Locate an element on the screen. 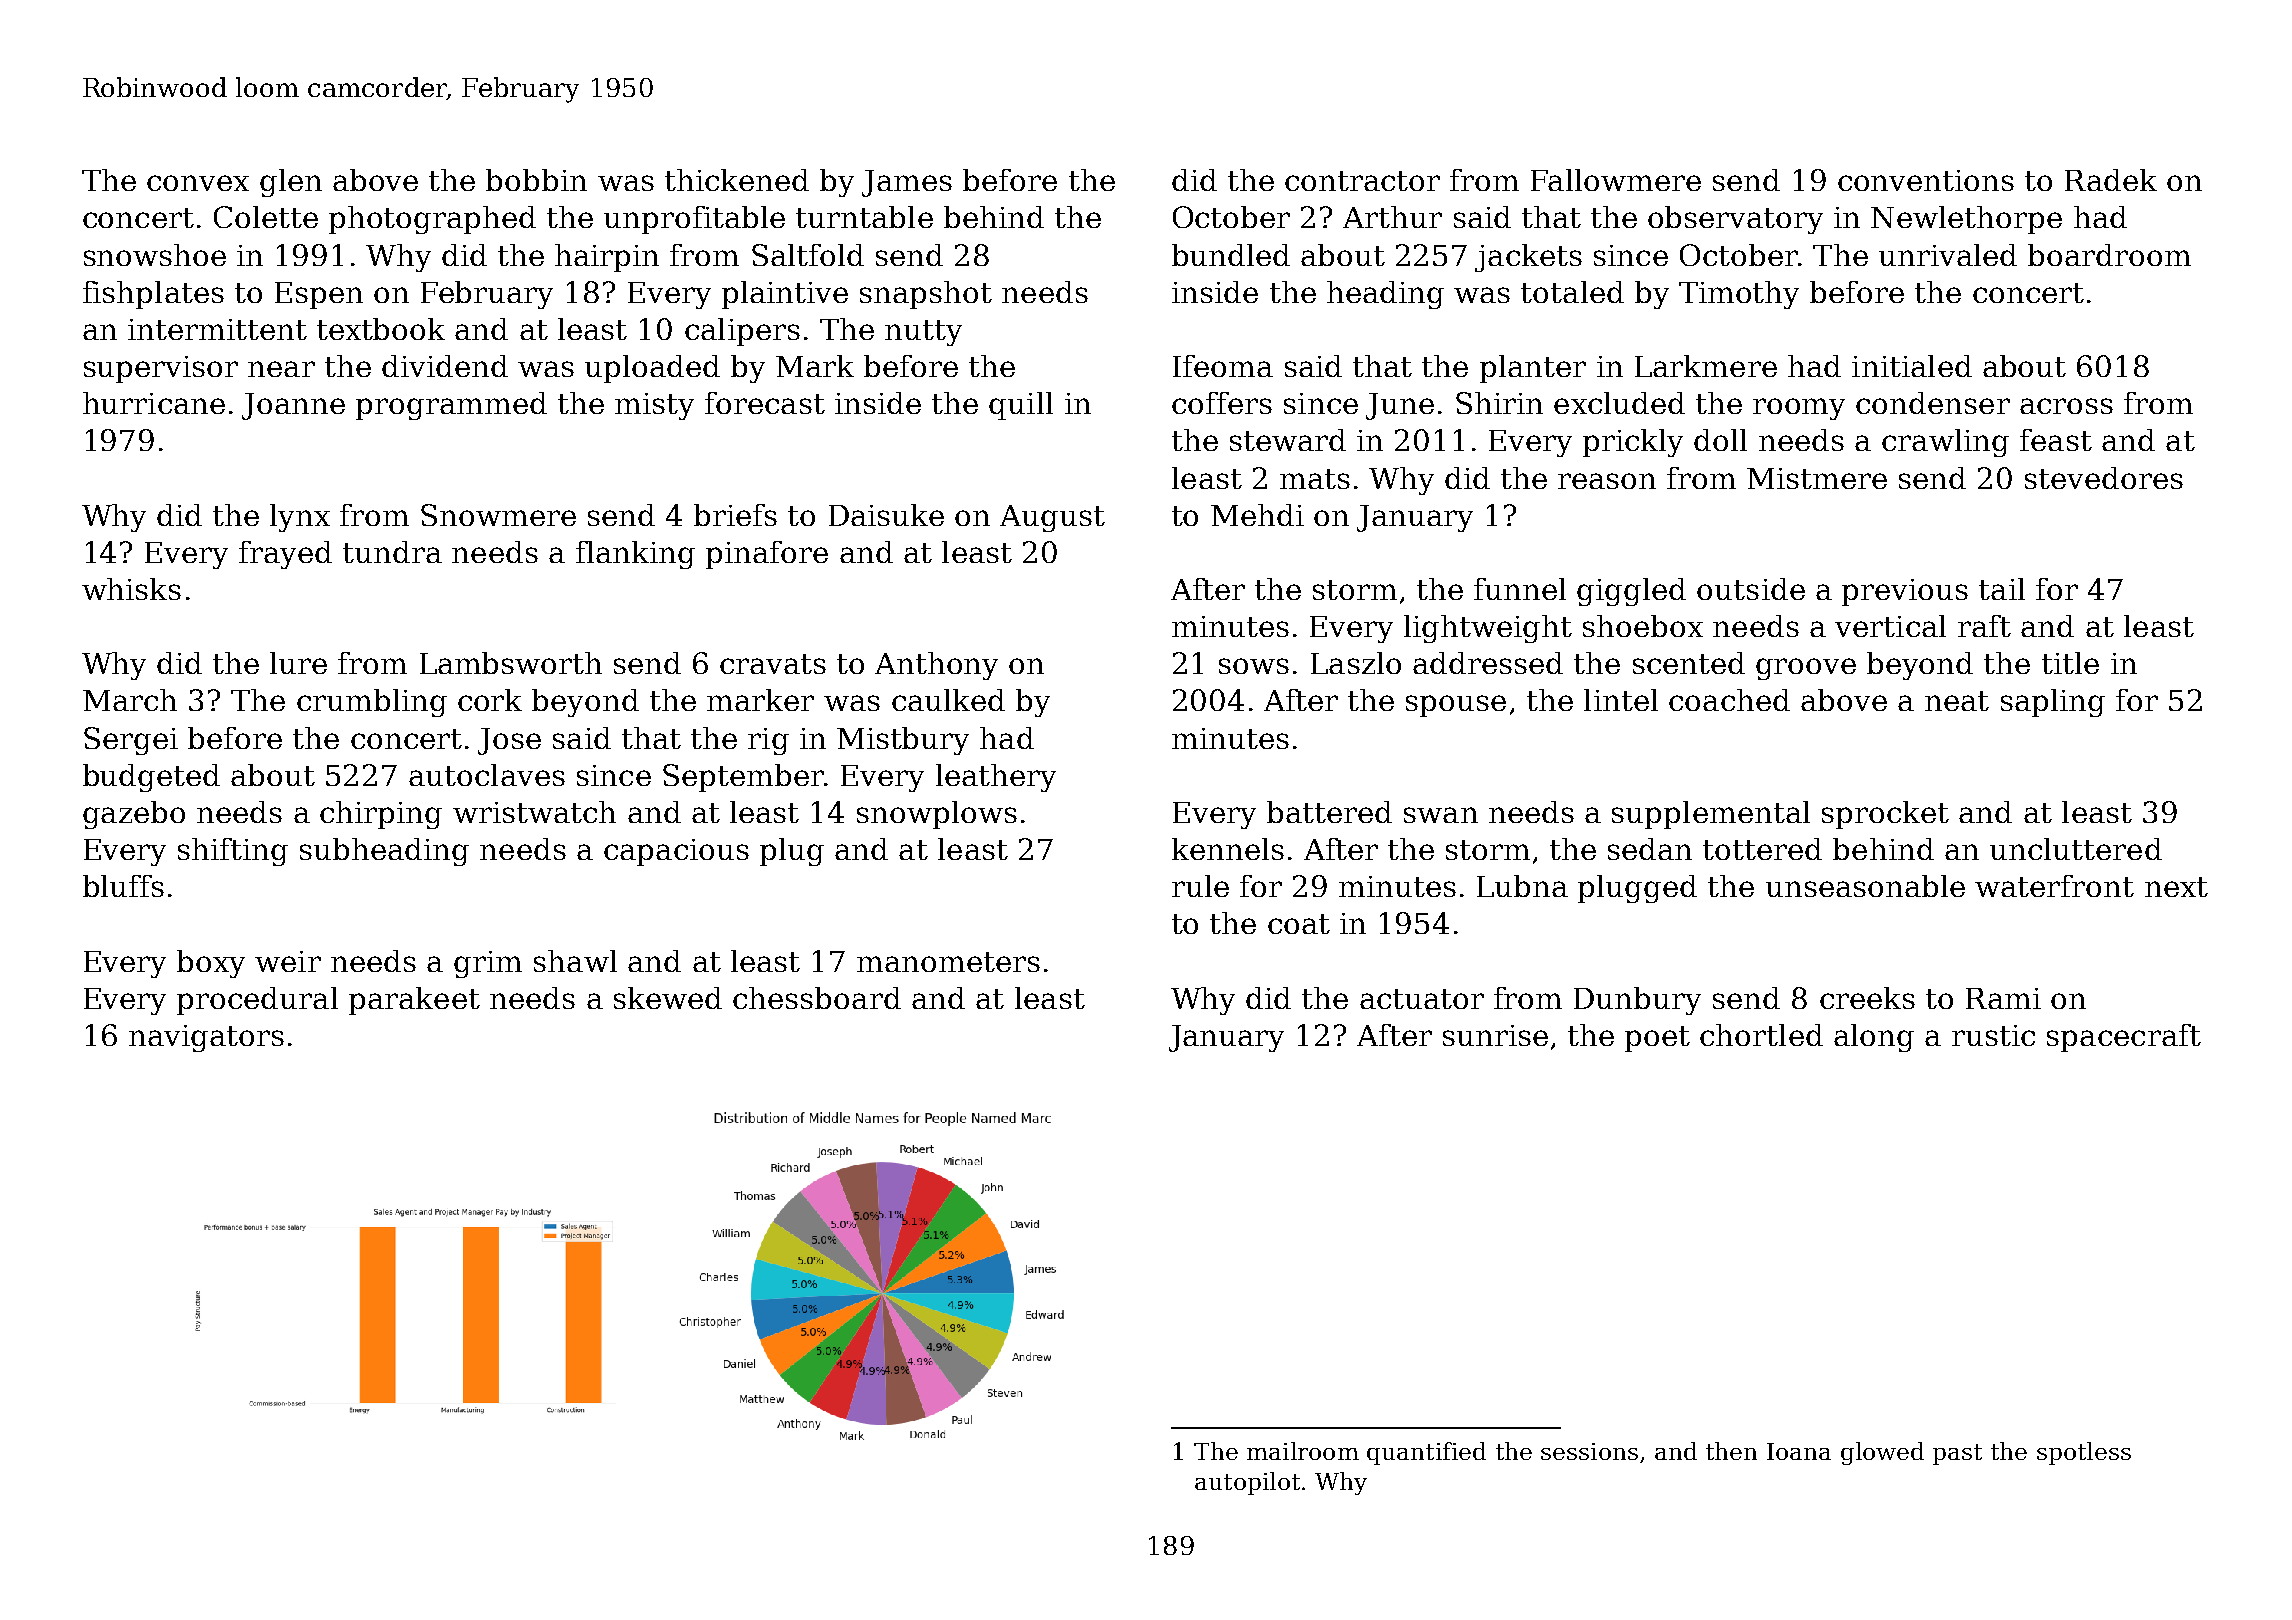 The height and width of the screenshot is (1620, 2292). navigators is located at coordinates (206, 1038).
